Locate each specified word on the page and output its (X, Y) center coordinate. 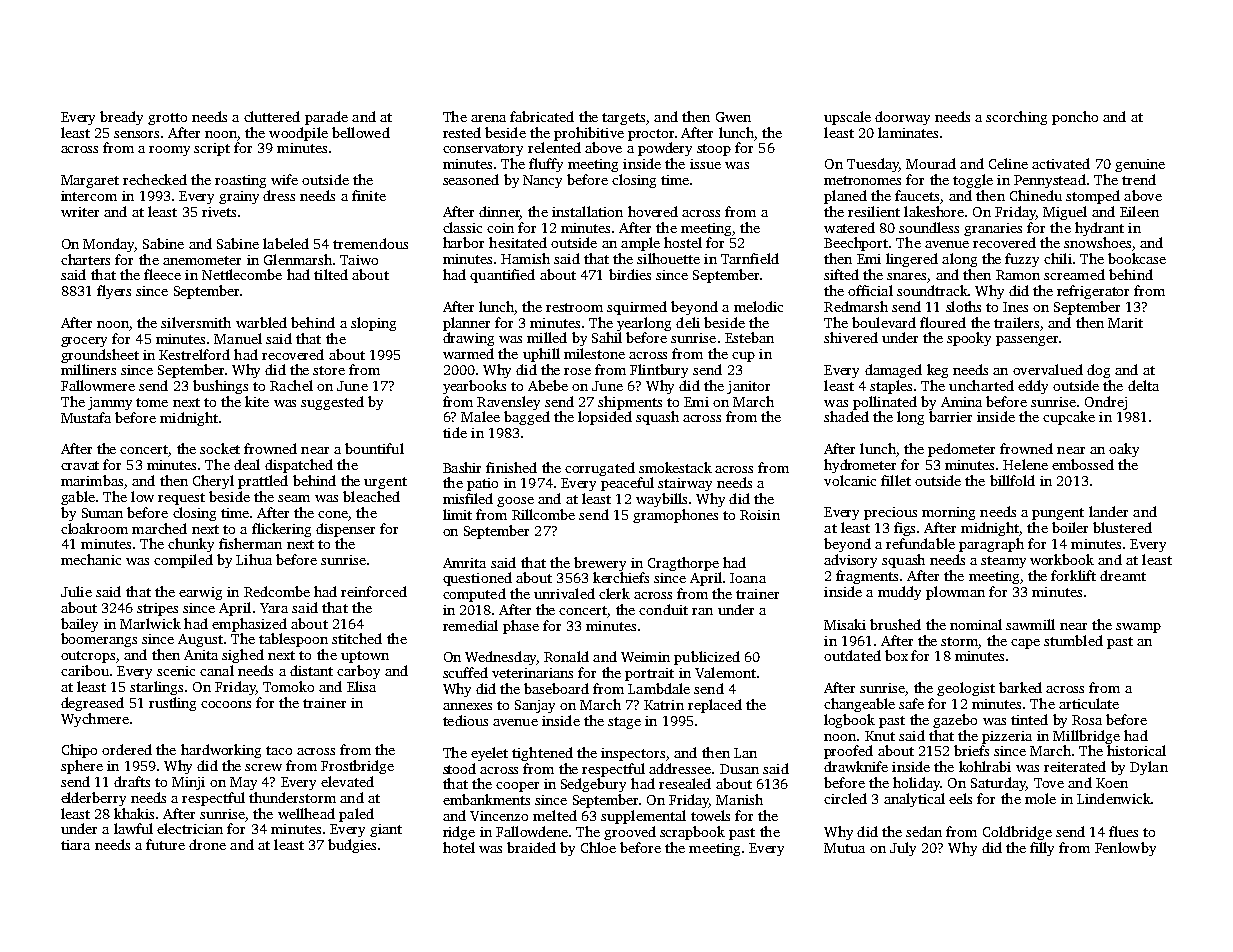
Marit (1125, 323)
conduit (663, 609)
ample (640, 244)
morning (948, 513)
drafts (132, 781)
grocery (84, 342)
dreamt (1123, 575)
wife (284, 179)
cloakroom (94, 528)
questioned (477, 579)
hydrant (1099, 229)
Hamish (525, 258)
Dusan (739, 769)
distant (311, 670)
